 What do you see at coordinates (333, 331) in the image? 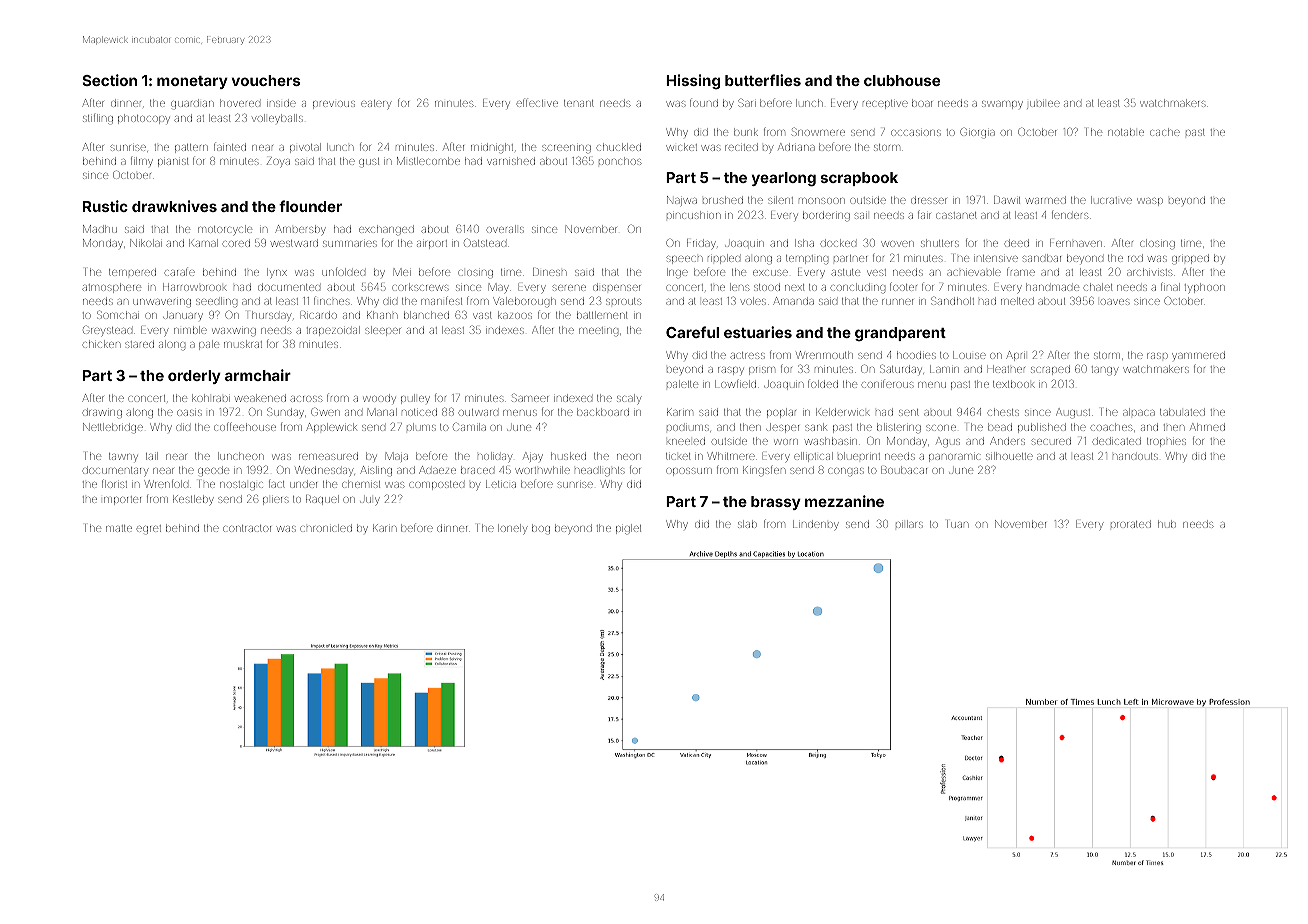
I see `trapezoidal` at bounding box center [333, 331].
